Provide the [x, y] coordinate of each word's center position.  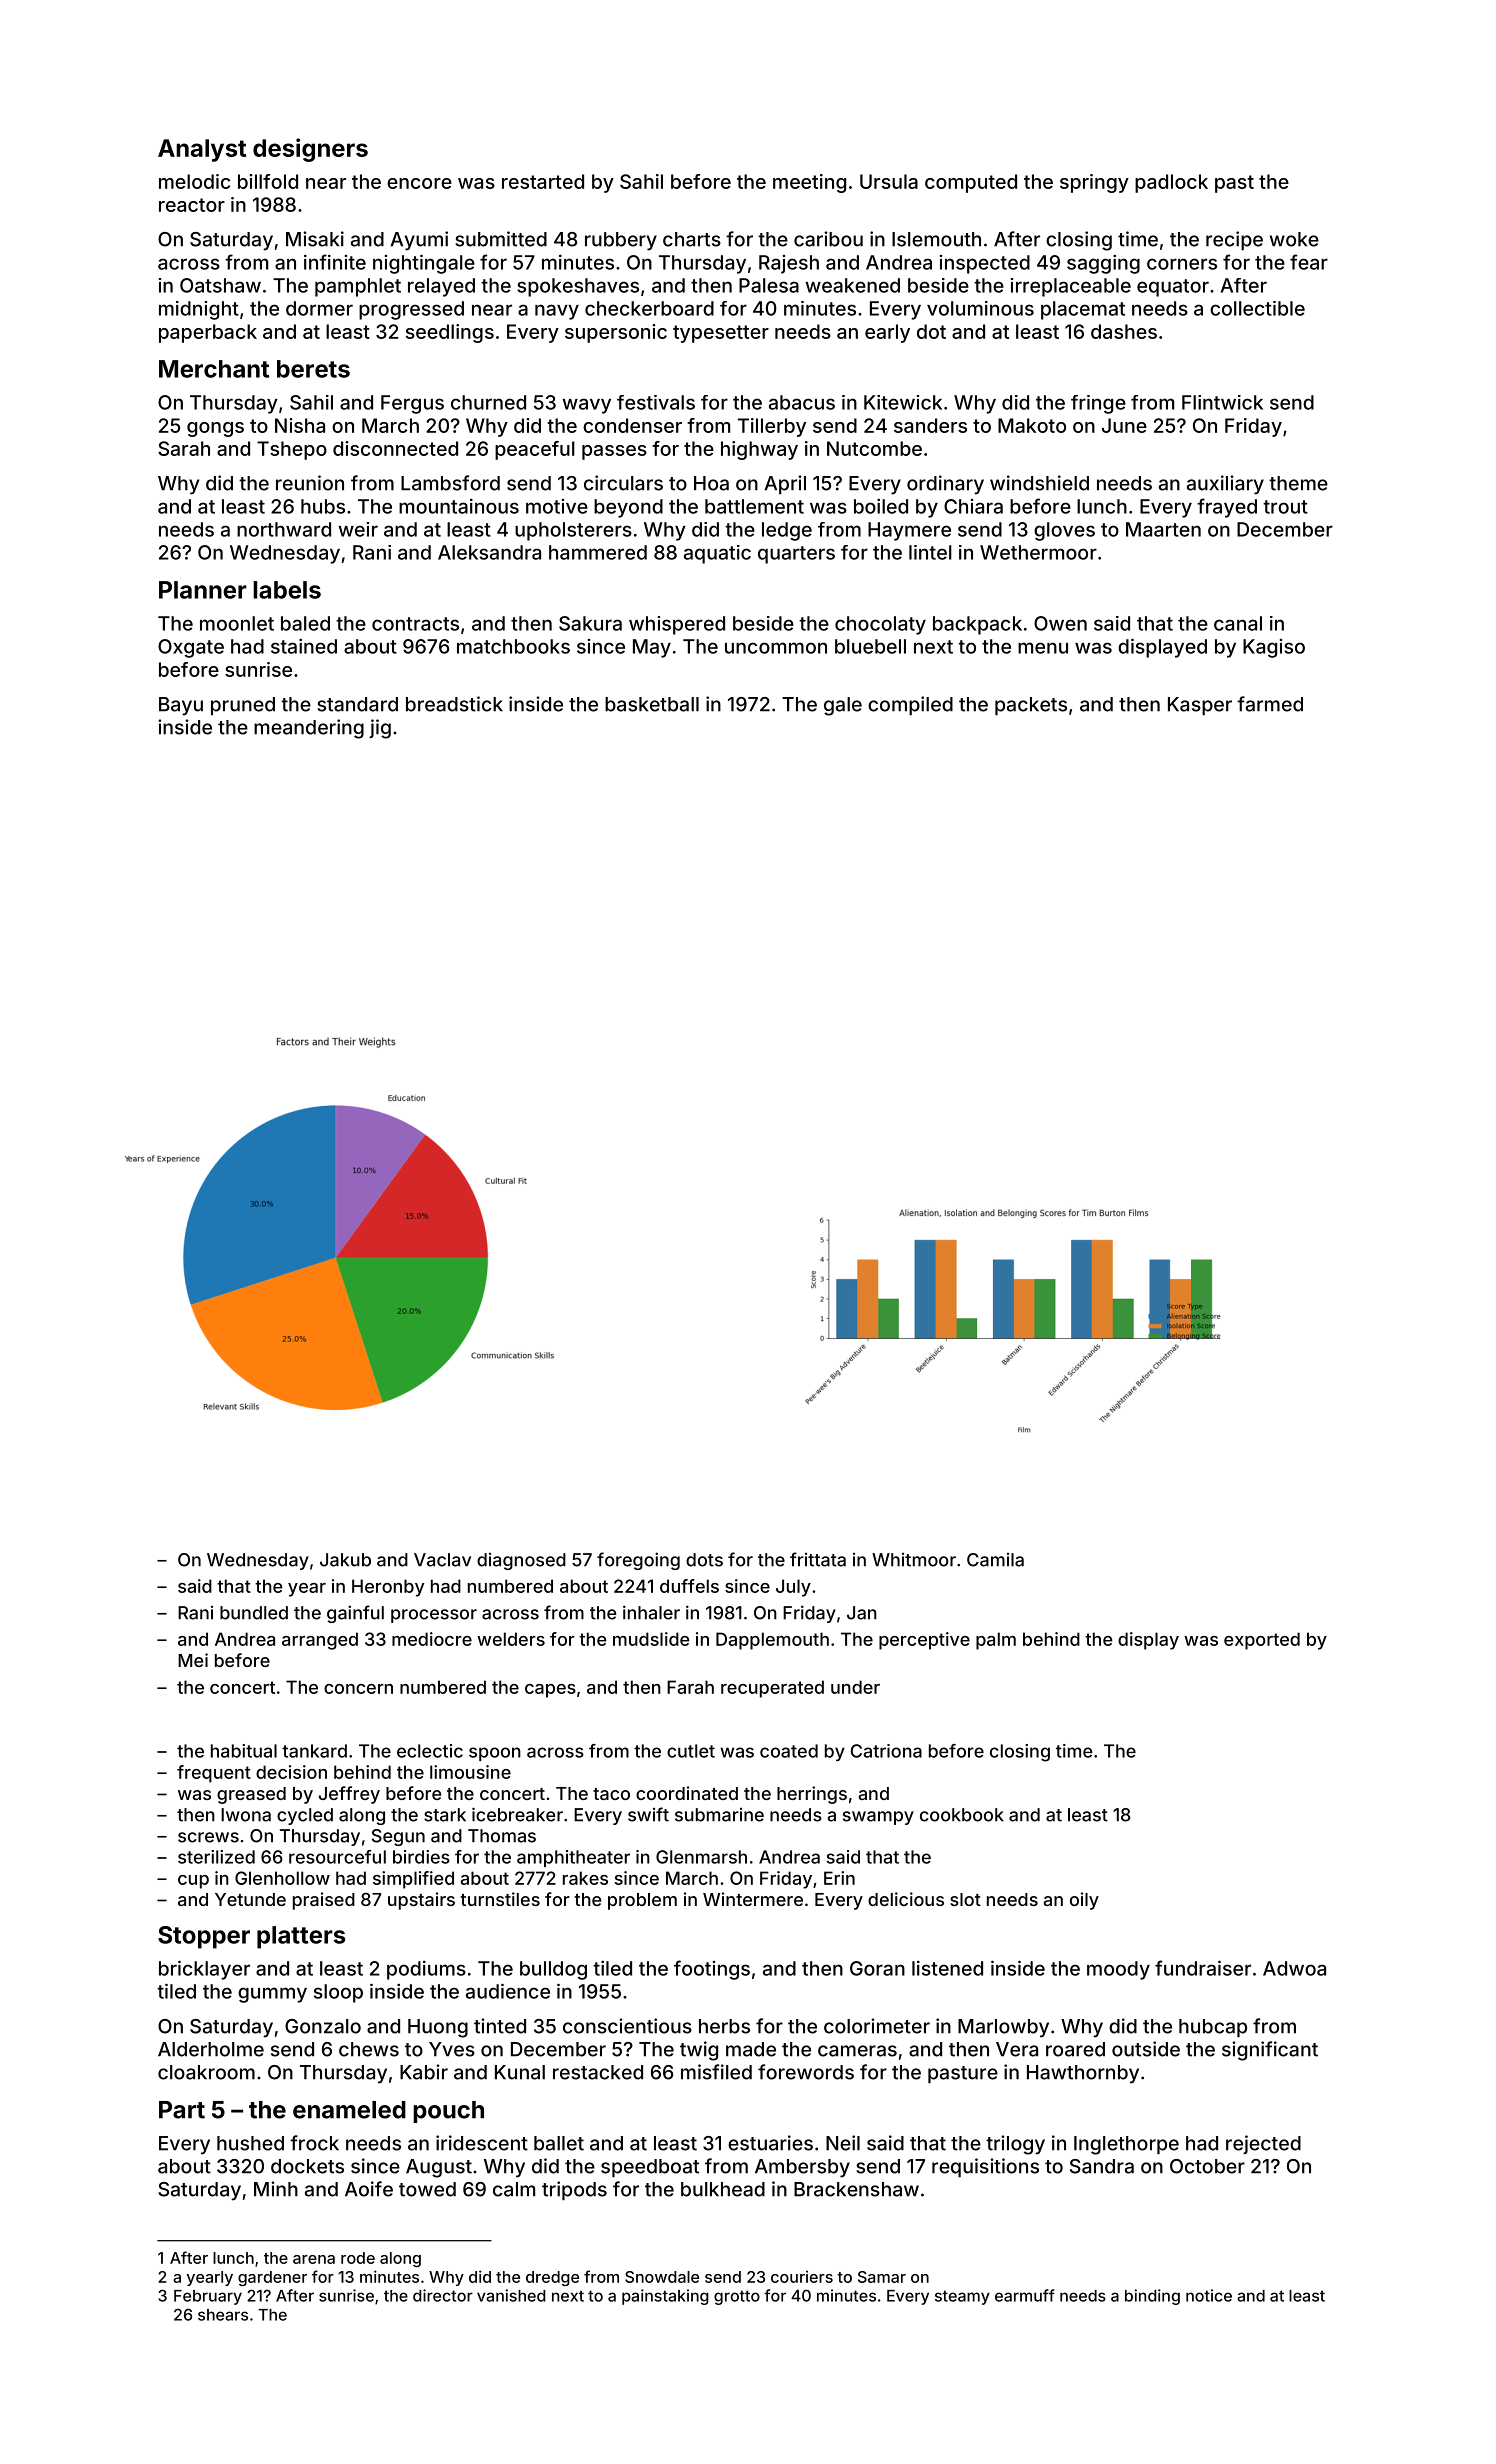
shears [223, 2315]
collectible [1257, 308]
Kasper [1200, 706]
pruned [243, 706]
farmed [1270, 704]
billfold [268, 181]
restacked [598, 2072]
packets [1031, 706]
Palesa [769, 285]
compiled [910, 706]
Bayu [181, 706]
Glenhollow [282, 1878]
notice [1209, 2295]
